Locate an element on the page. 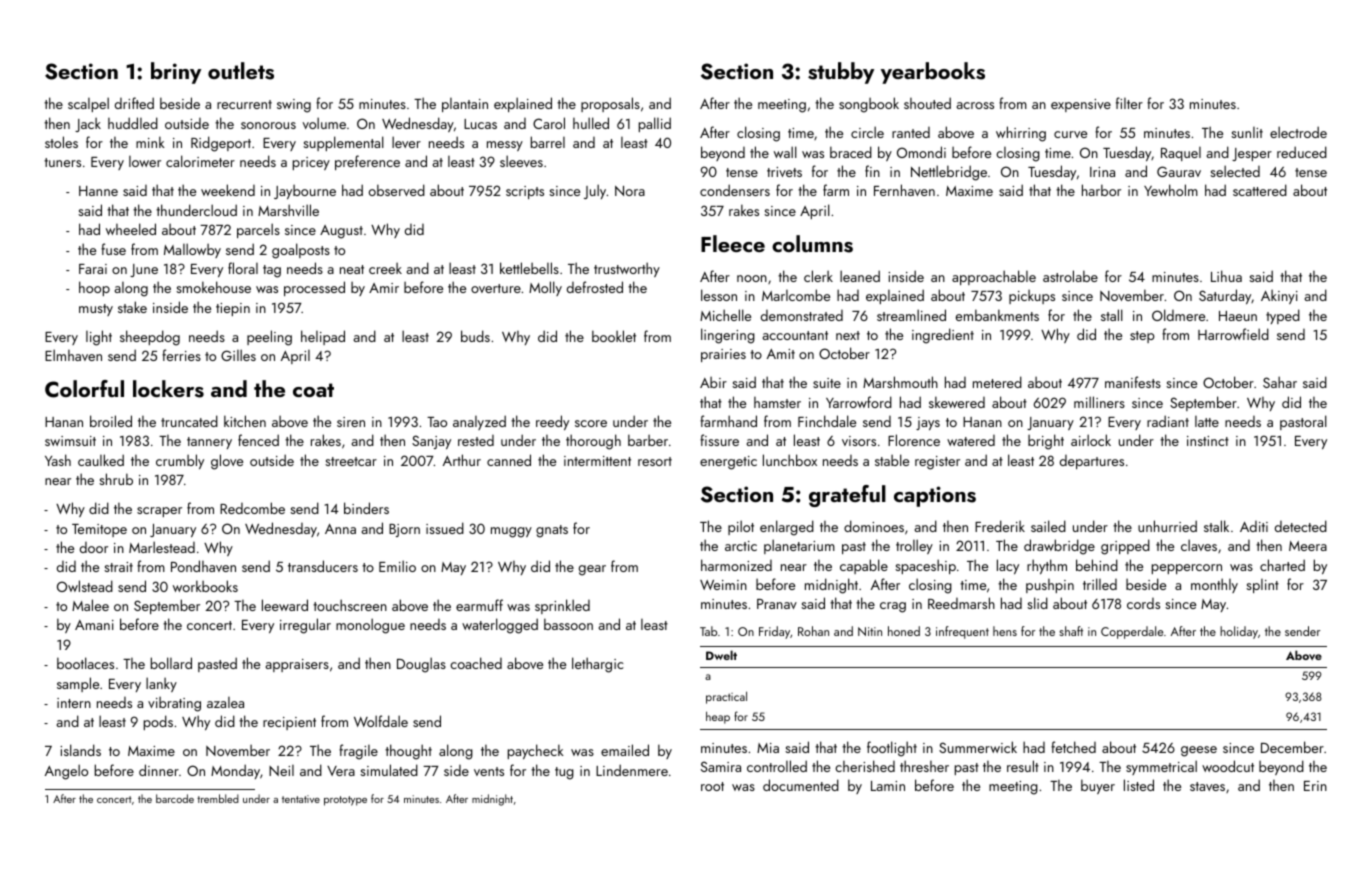  stubby is located at coordinates (841, 73).
